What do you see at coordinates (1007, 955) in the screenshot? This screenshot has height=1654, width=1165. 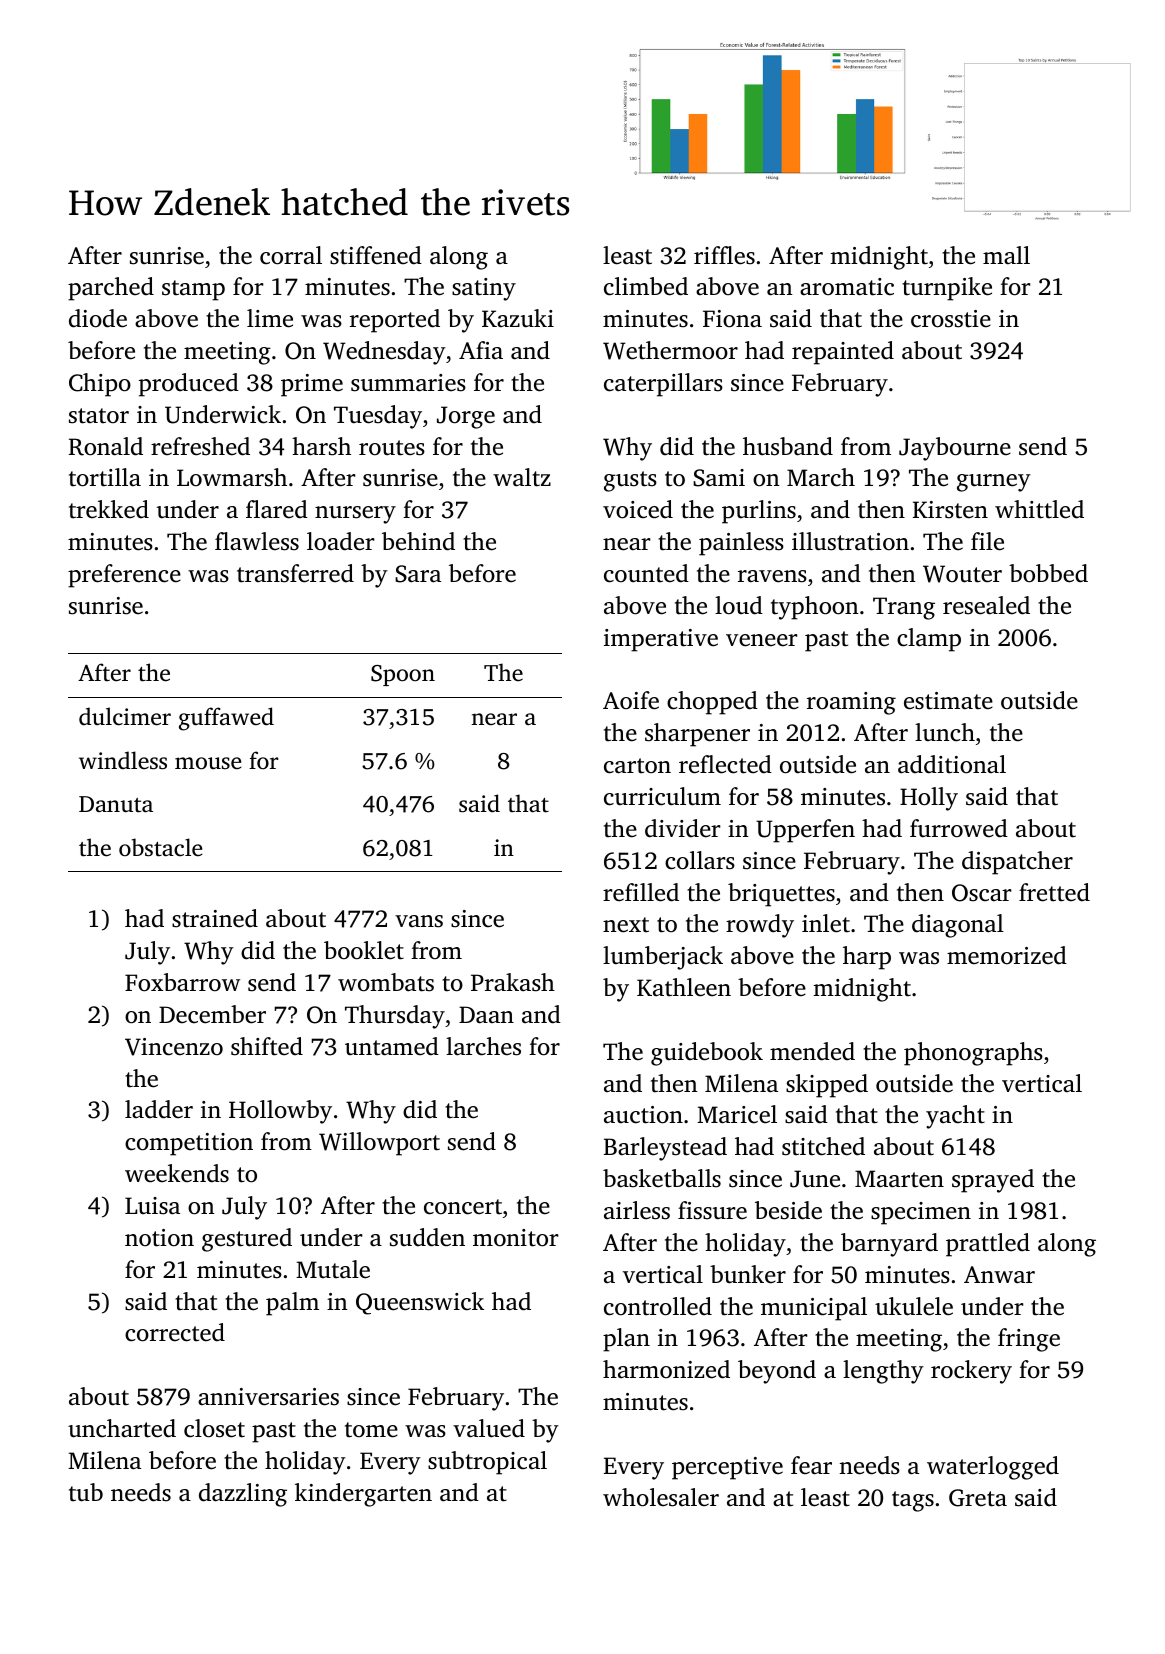 I see `memorized` at bounding box center [1007, 955].
